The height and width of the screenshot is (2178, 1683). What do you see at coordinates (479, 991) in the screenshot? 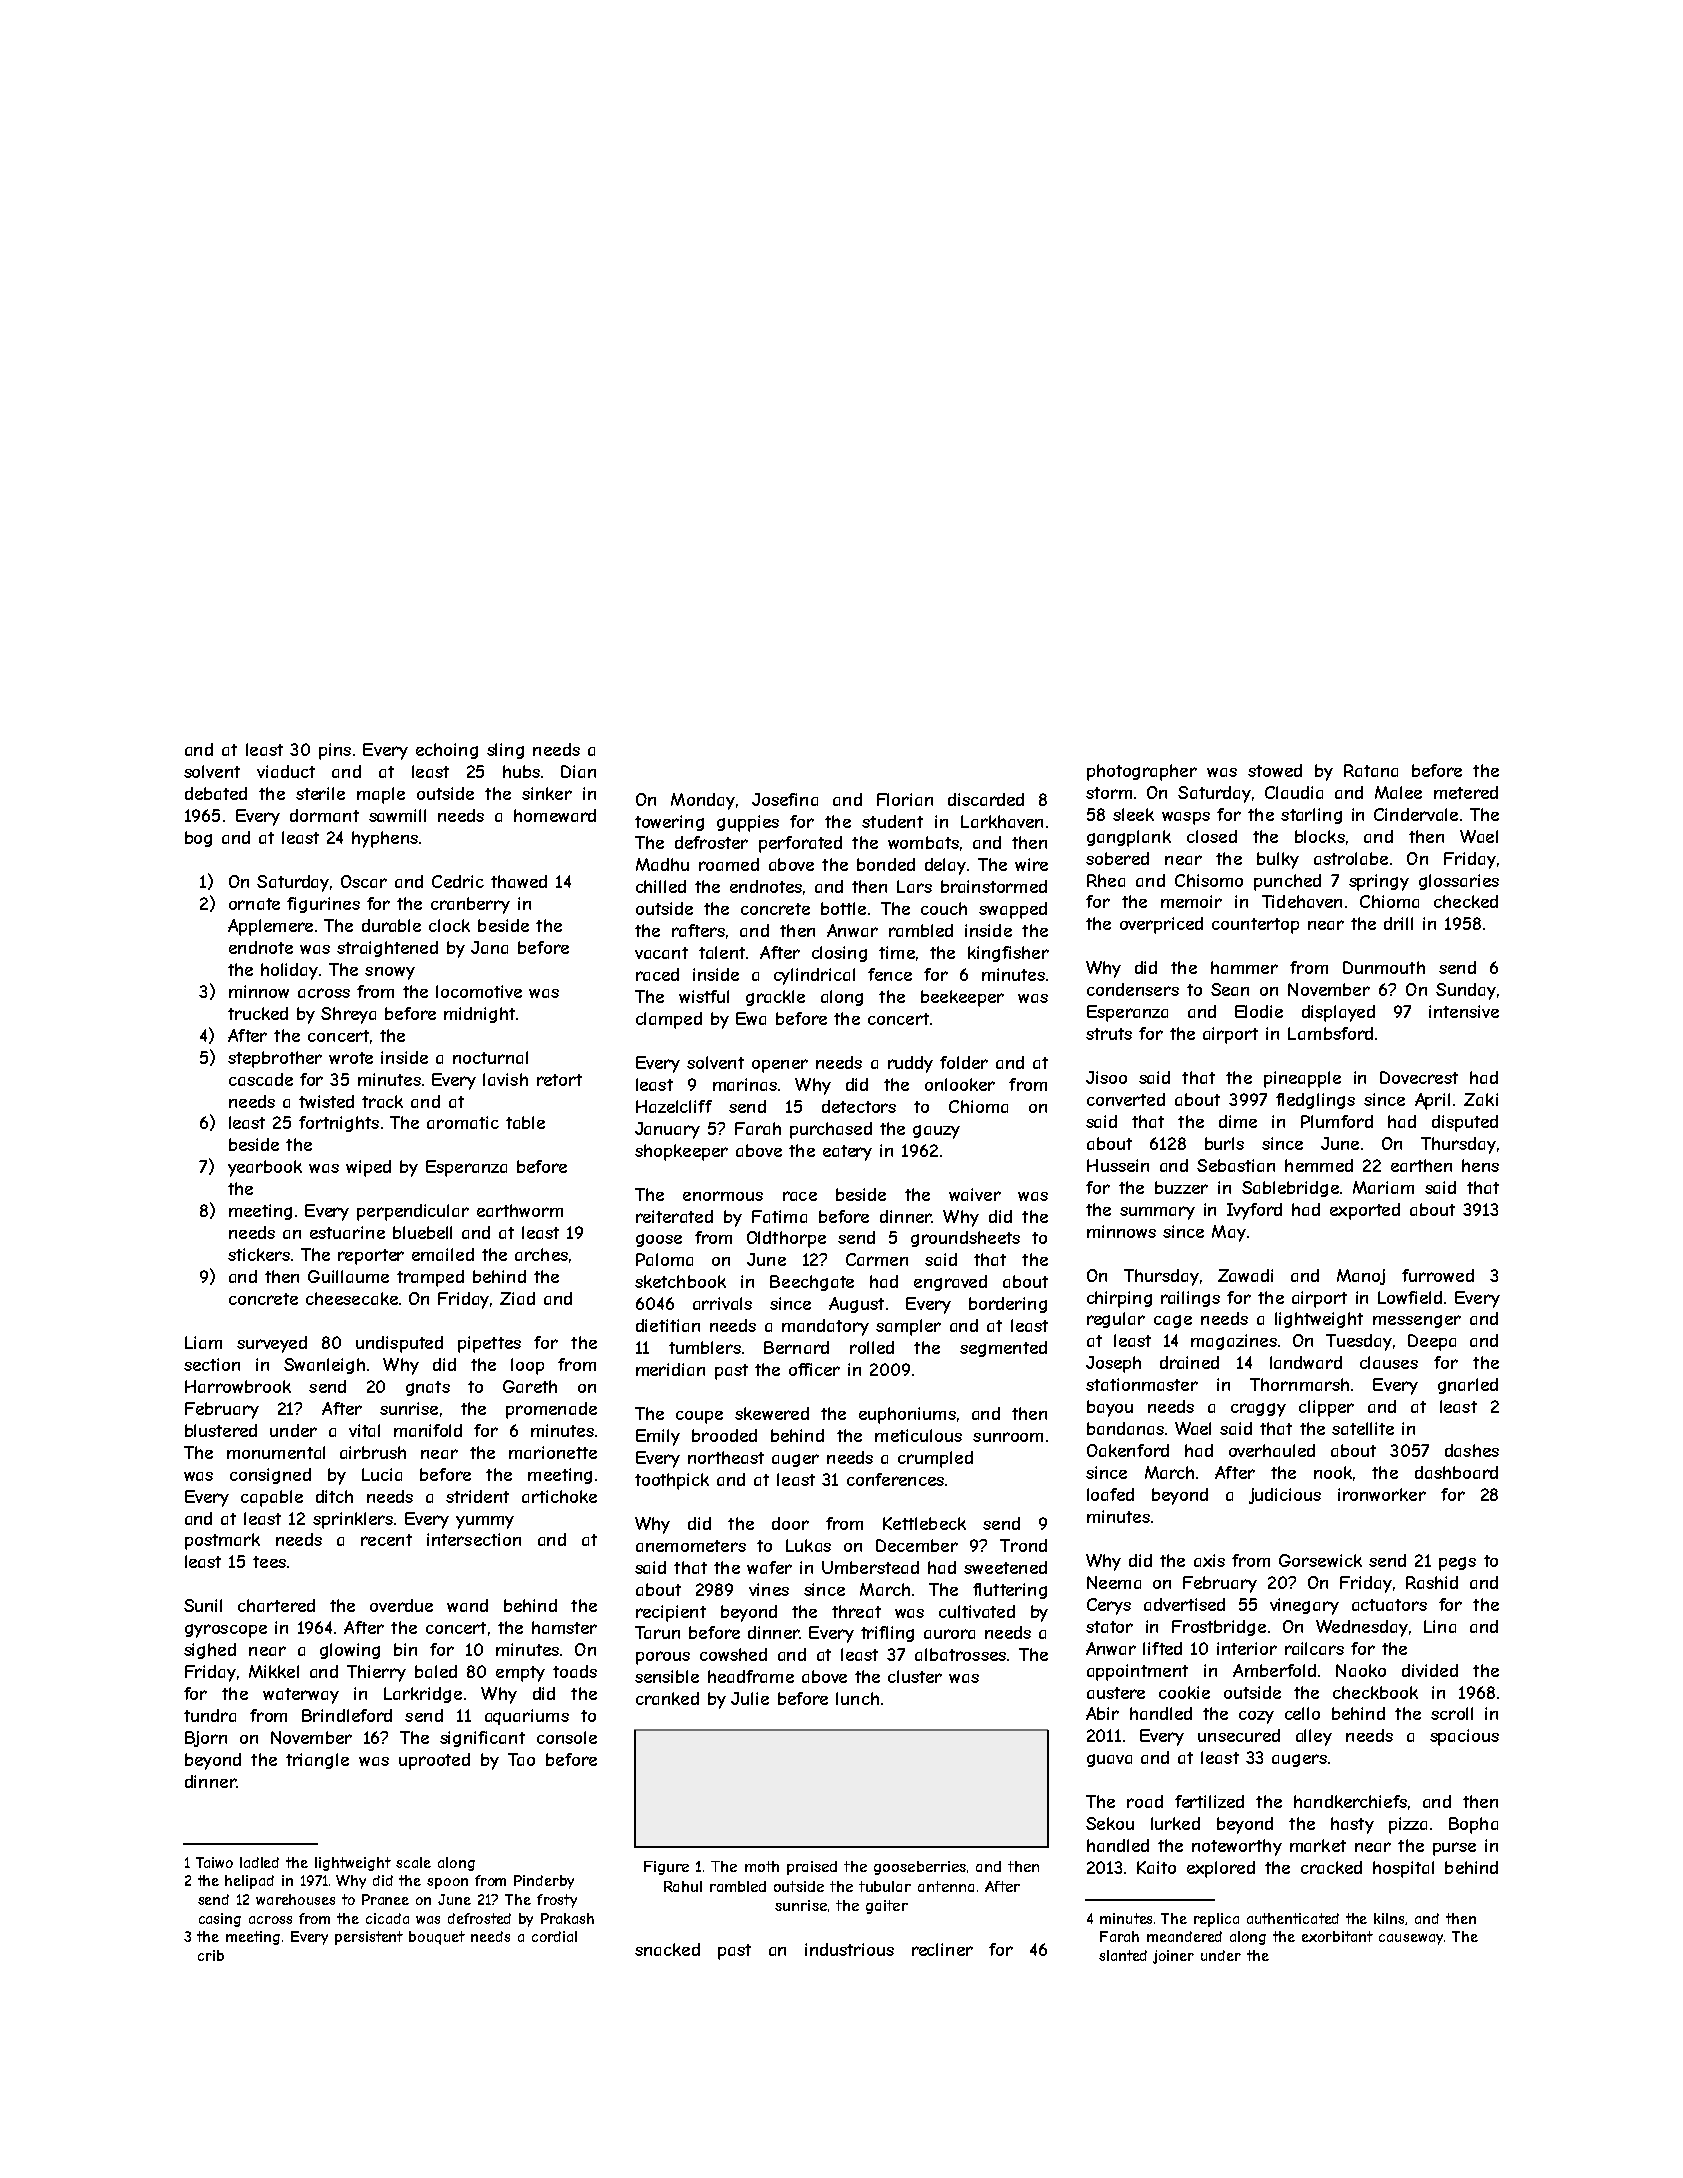
I see `locomotive` at bounding box center [479, 991].
